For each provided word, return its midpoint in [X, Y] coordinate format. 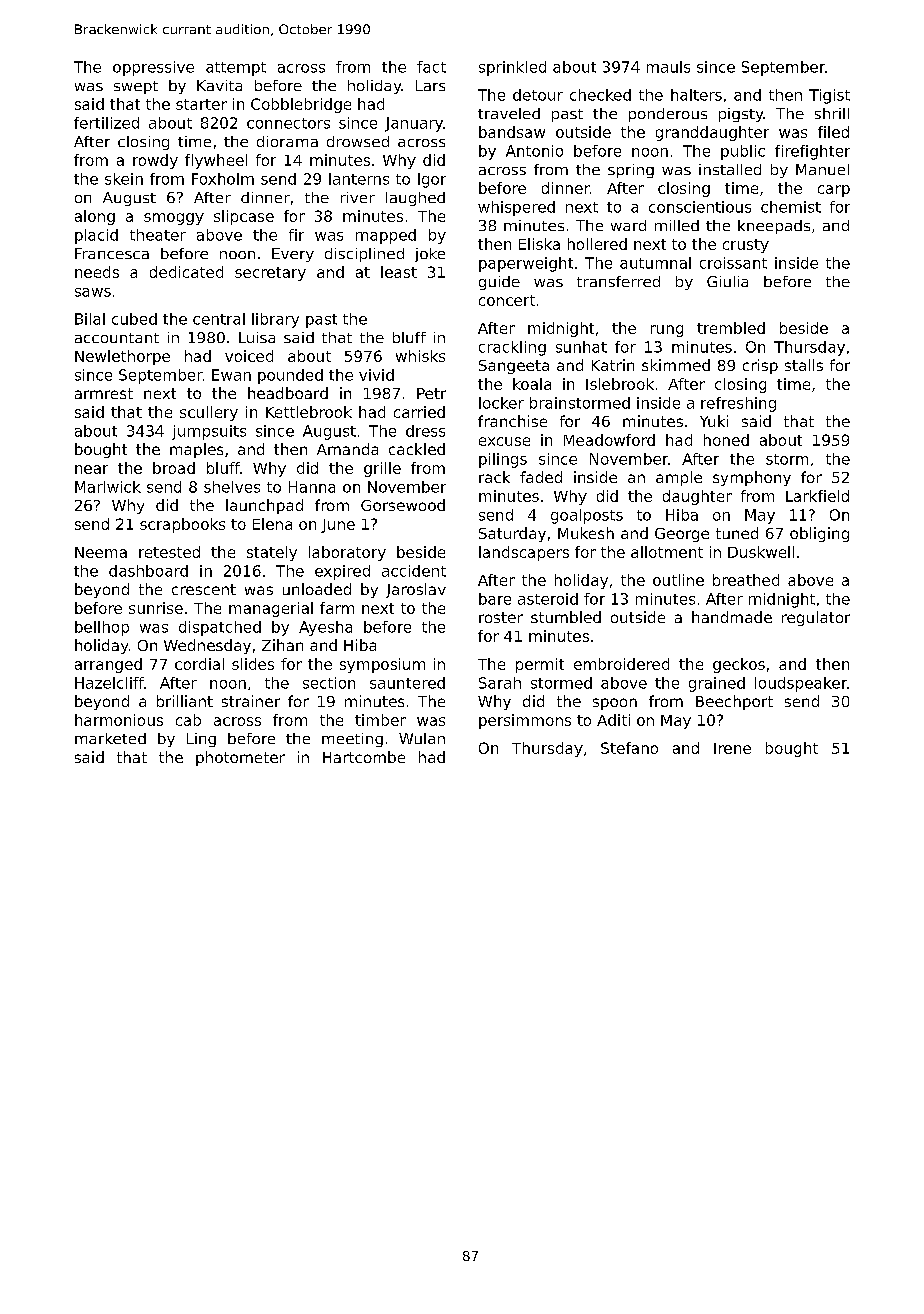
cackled [417, 449]
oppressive [153, 68]
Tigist [829, 96]
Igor [432, 180]
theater [158, 235]
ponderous [668, 115]
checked [600, 95]
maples [196, 450]
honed [726, 440]
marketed [110, 738]
